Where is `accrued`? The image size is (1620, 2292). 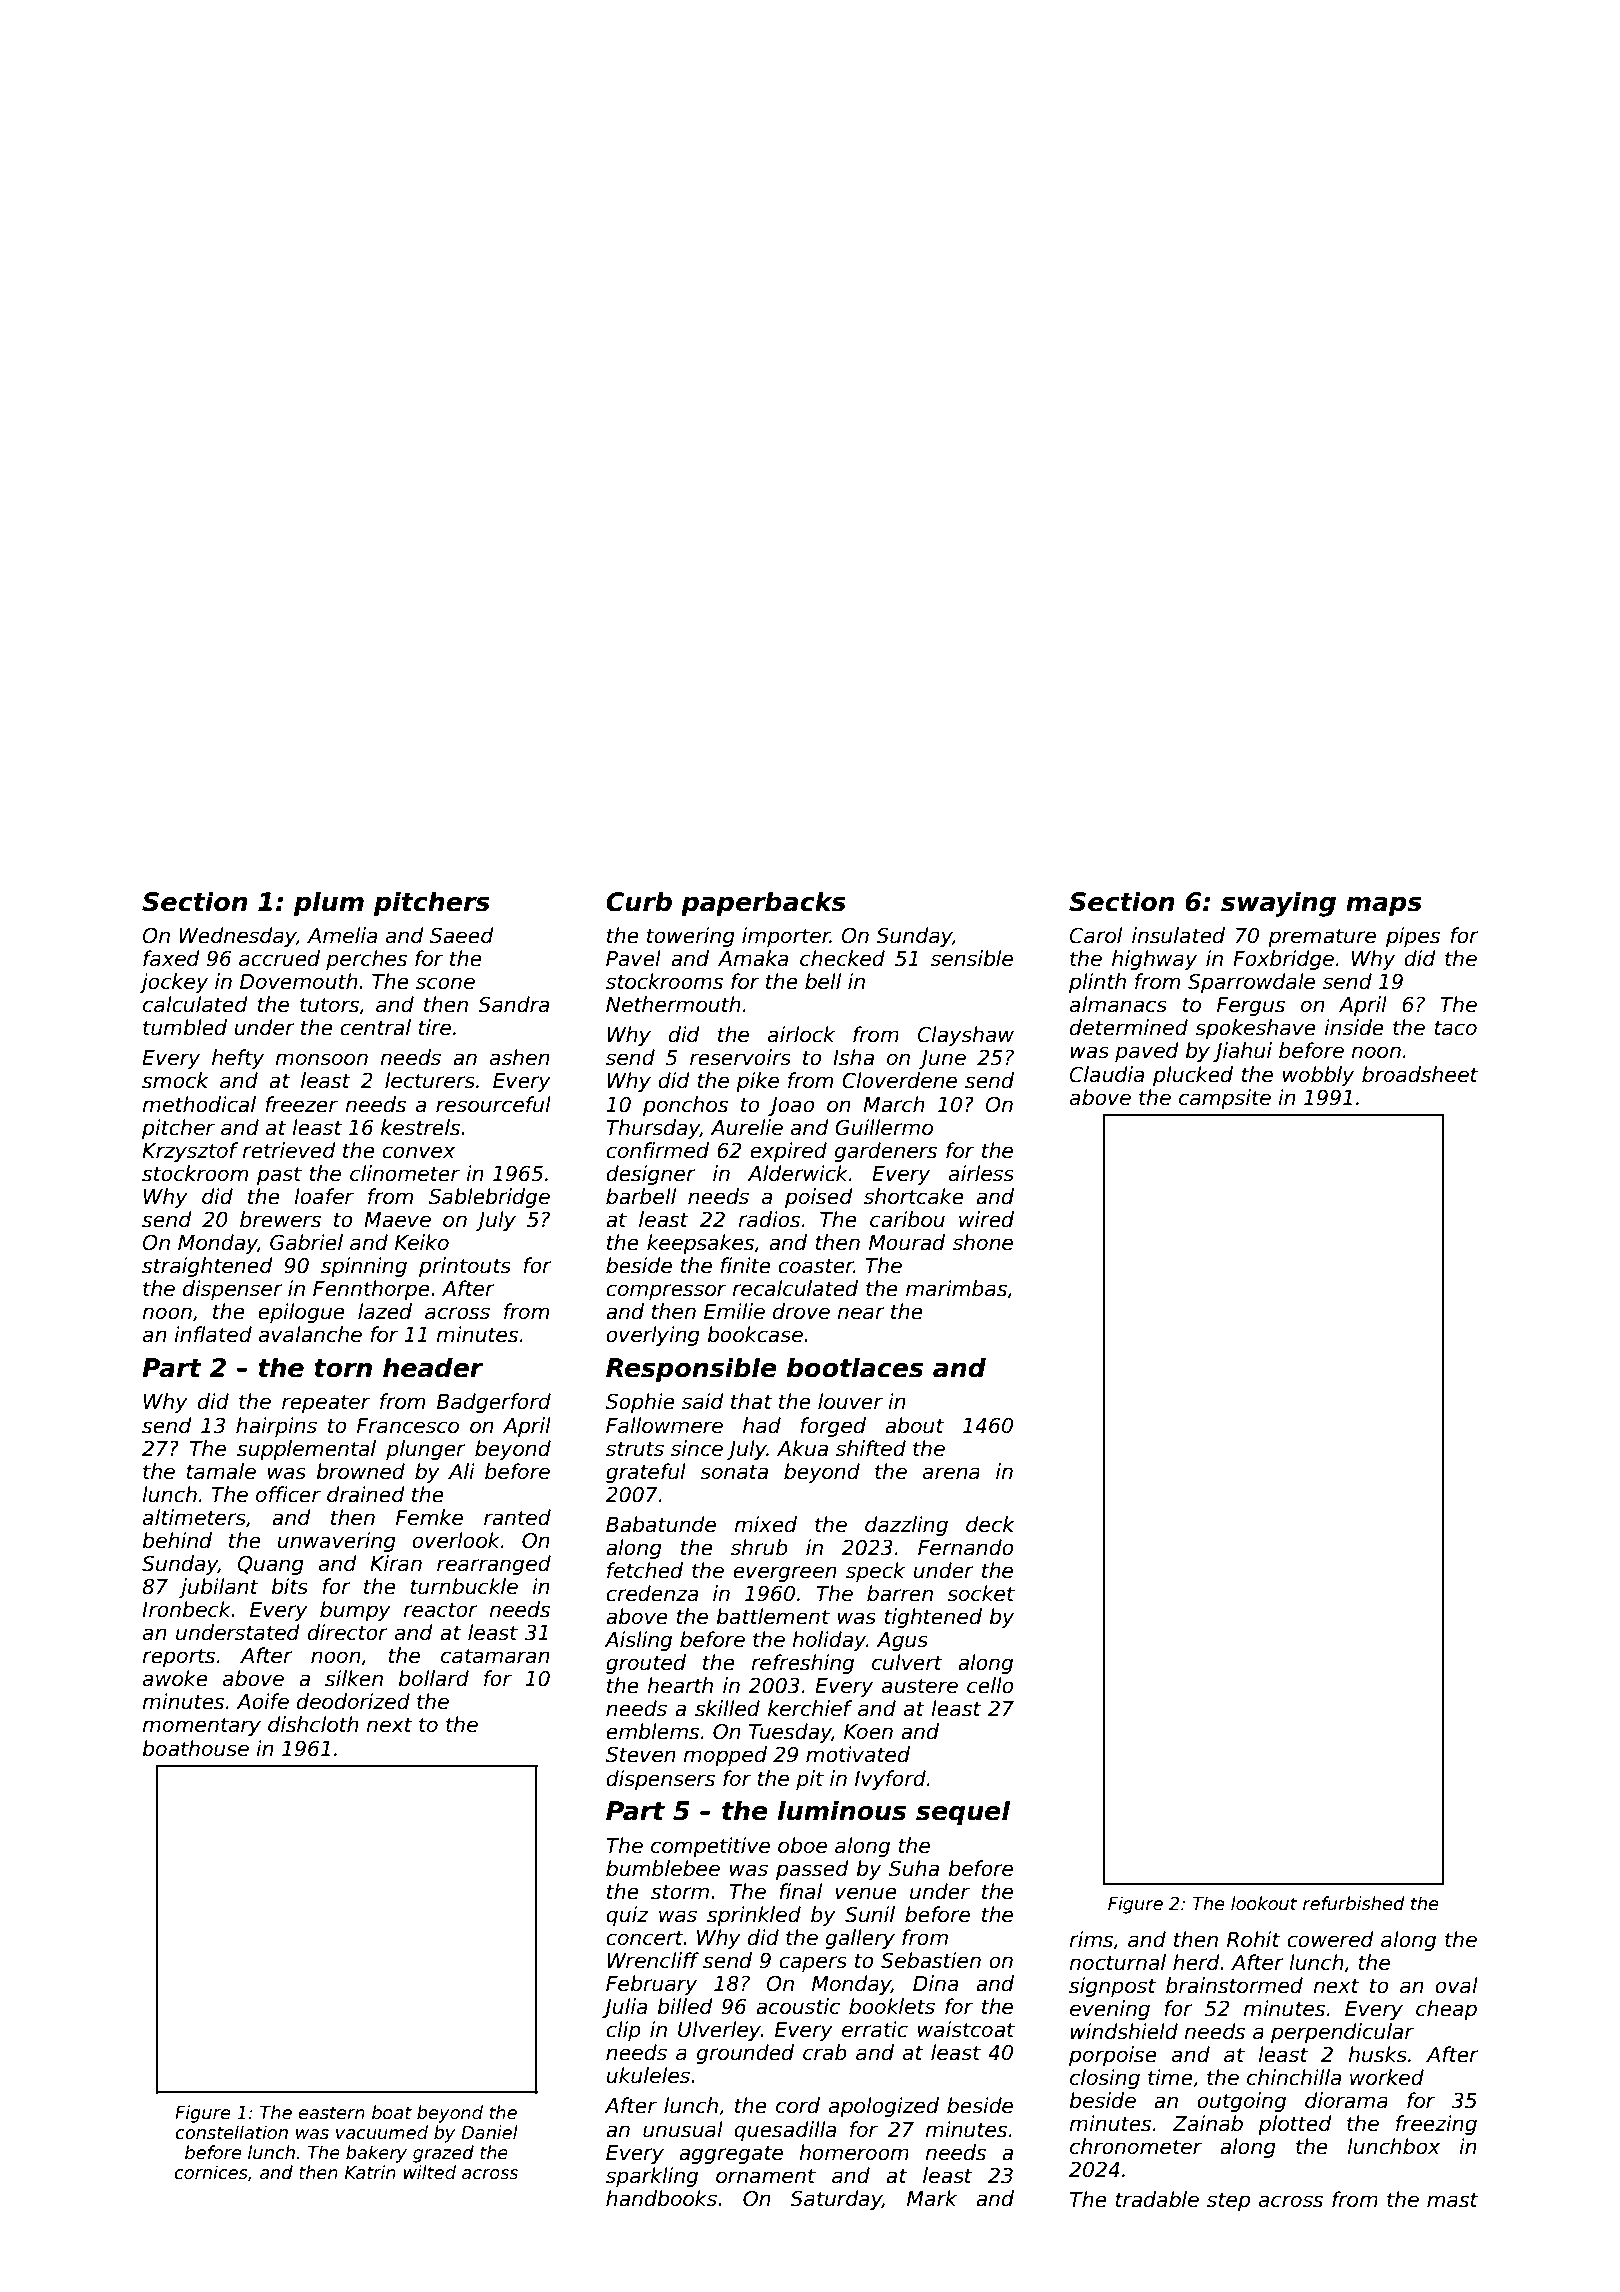 accrued is located at coordinates (279, 958).
